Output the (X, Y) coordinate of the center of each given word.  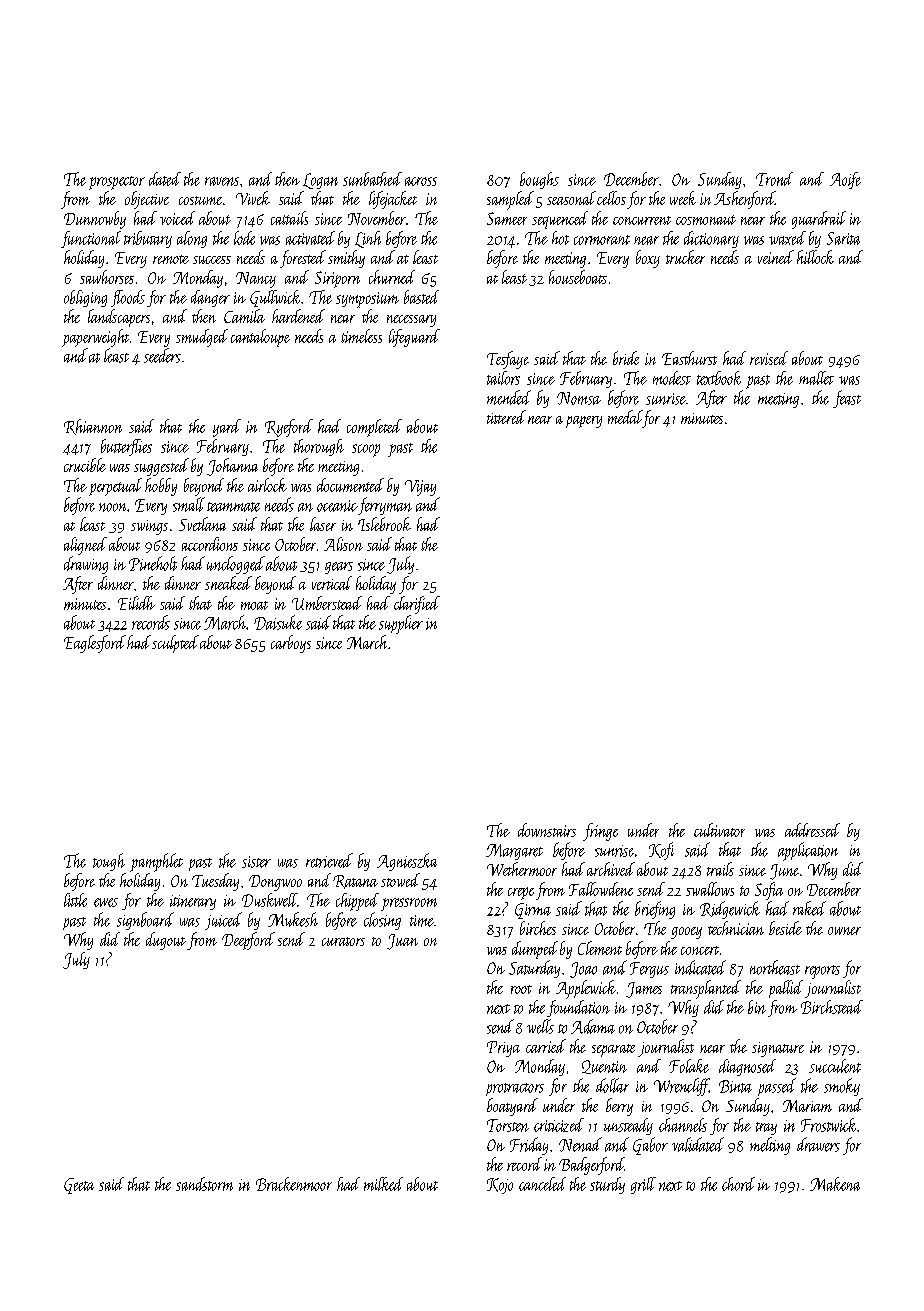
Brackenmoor (294, 1184)
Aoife (845, 180)
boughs (539, 180)
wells (540, 1026)
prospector (117, 183)
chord (738, 1184)
